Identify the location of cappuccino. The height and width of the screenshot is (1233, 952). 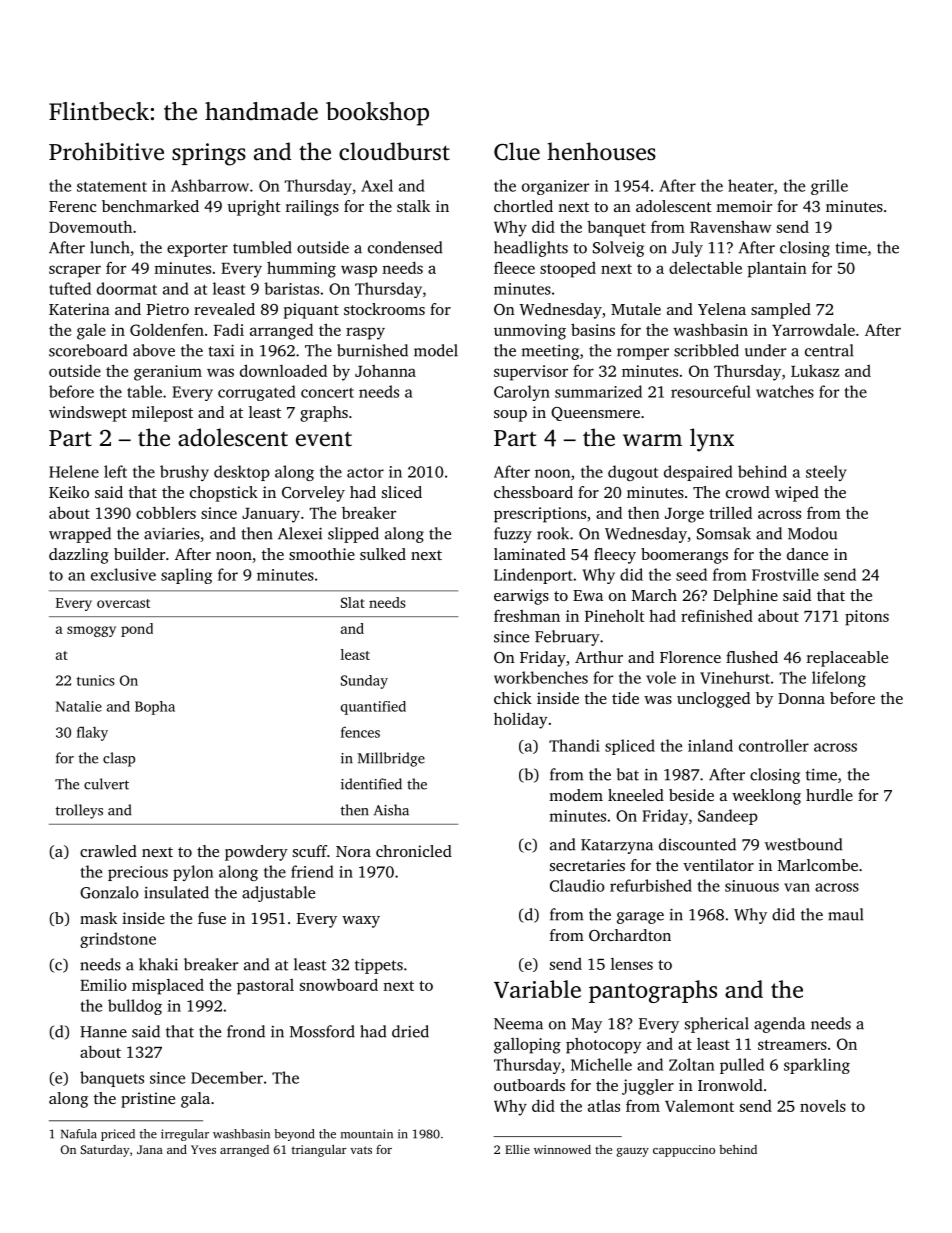
(684, 1151).
